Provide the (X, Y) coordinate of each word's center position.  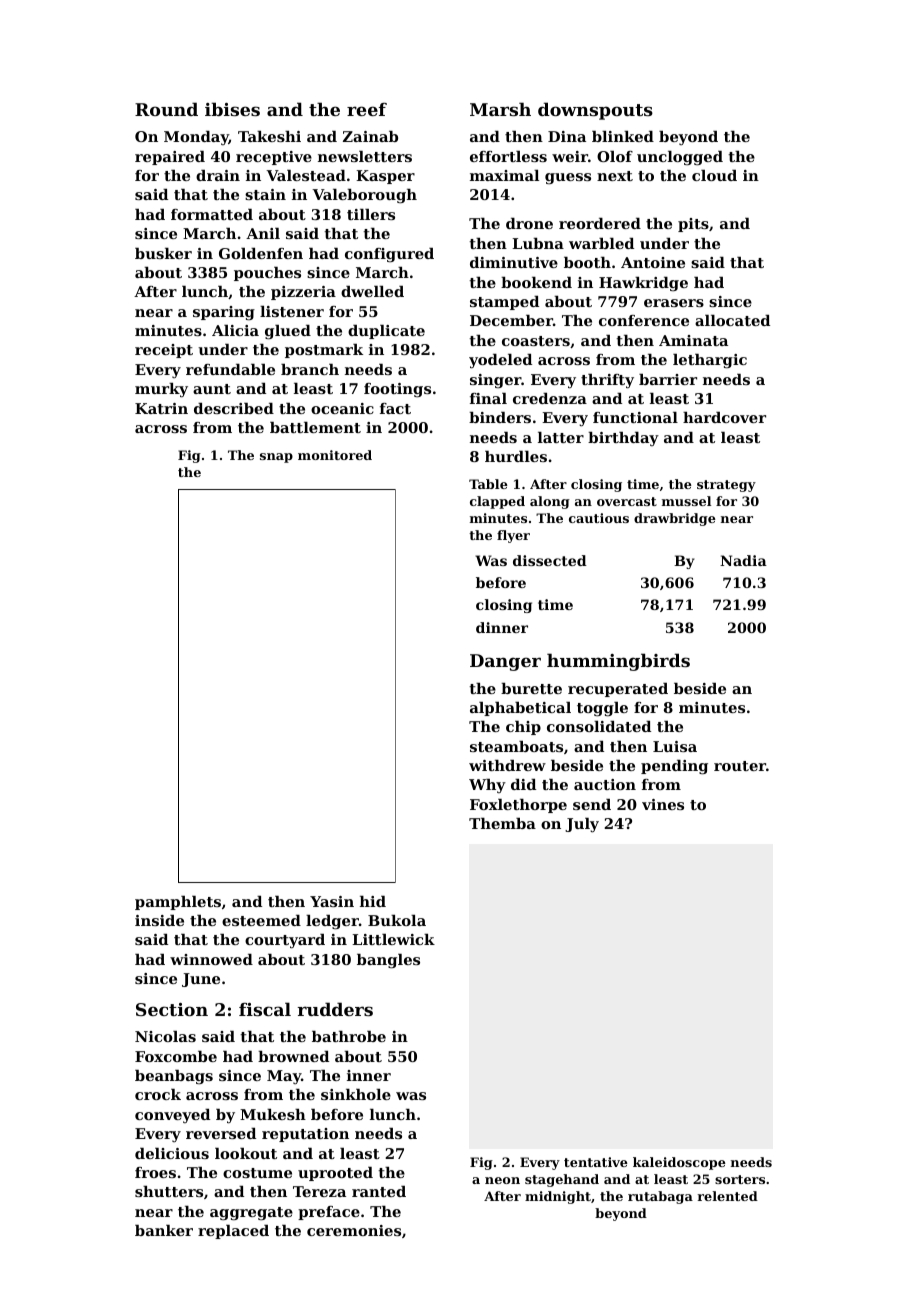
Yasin (332, 901)
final (488, 398)
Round (166, 109)
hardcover (724, 417)
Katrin (161, 408)
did (523, 784)
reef (367, 109)
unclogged (680, 158)
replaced (233, 1232)
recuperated (618, 690)
